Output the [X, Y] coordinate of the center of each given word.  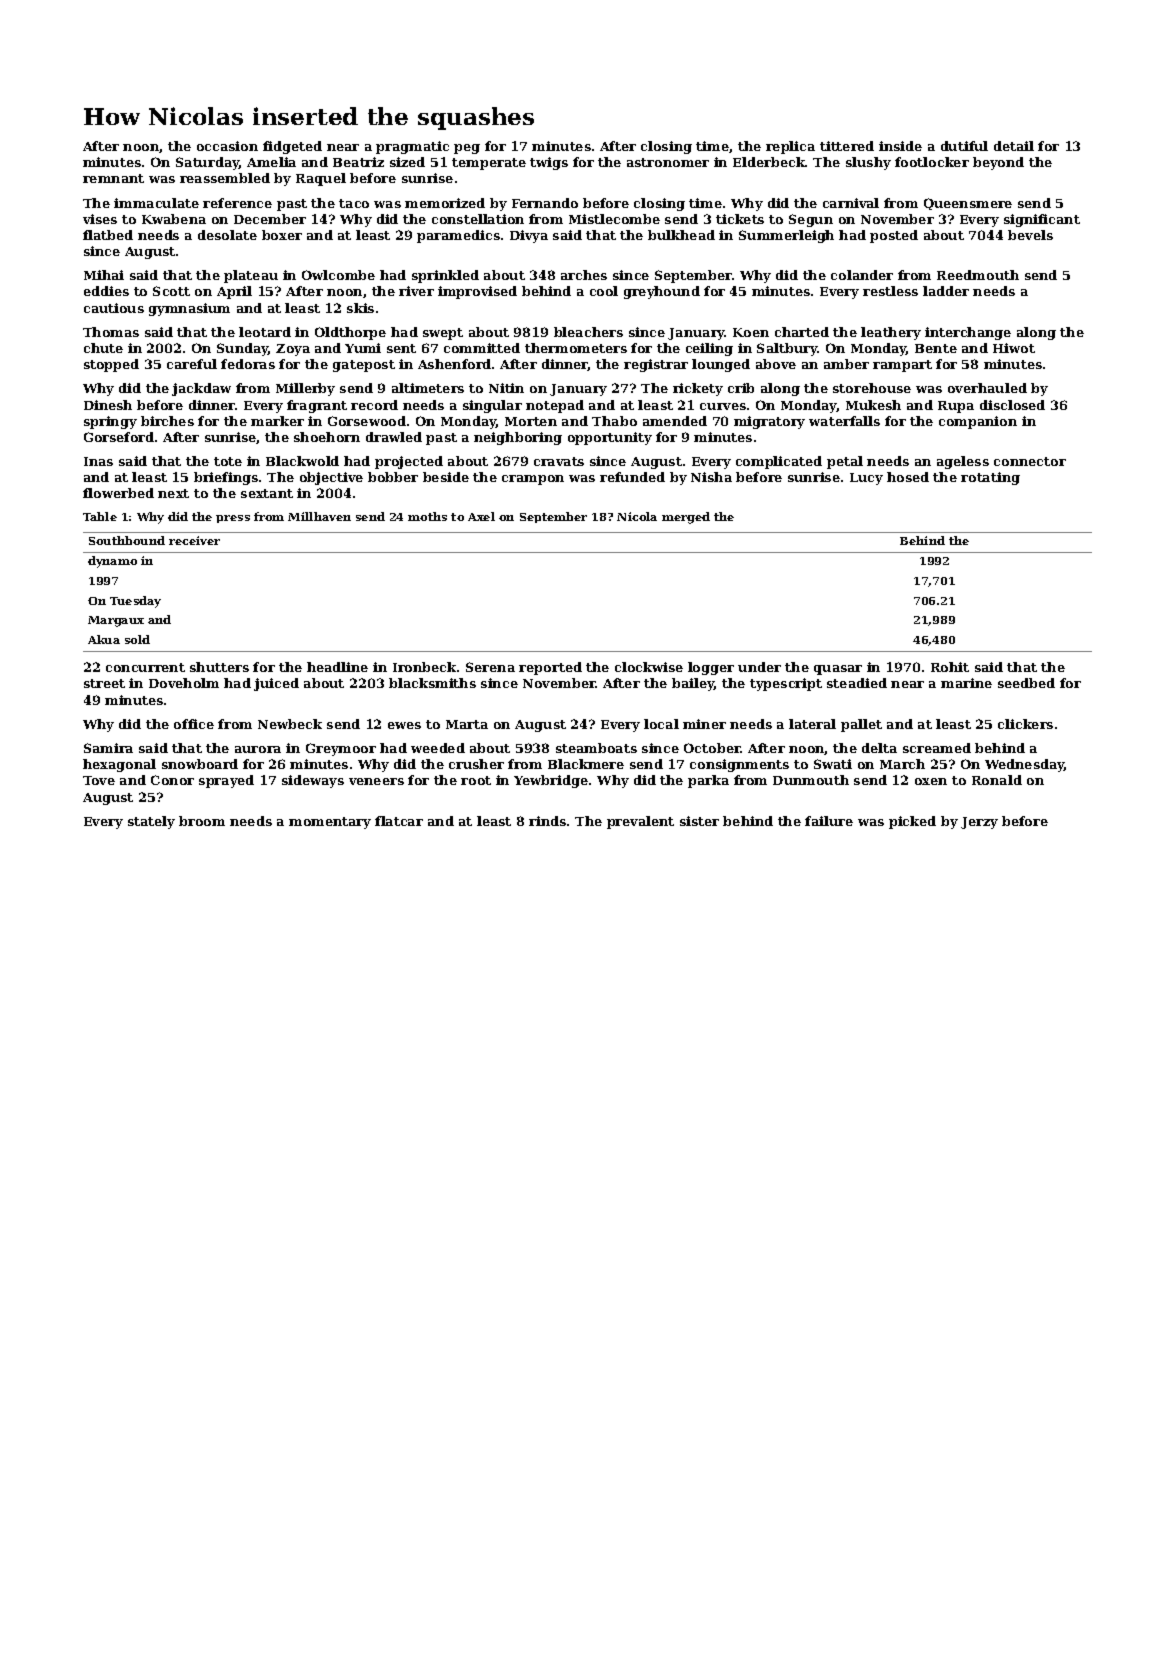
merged [686, 518]
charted [802, 332]
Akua [104, 639]
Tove [99, 780]
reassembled [225, 178]
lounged [721, 365]
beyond [998, 163]
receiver [194, 540]
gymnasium [189, 309]
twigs [549, 163]
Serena [490, 667]
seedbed [1026, 683]
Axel [481, 516]
